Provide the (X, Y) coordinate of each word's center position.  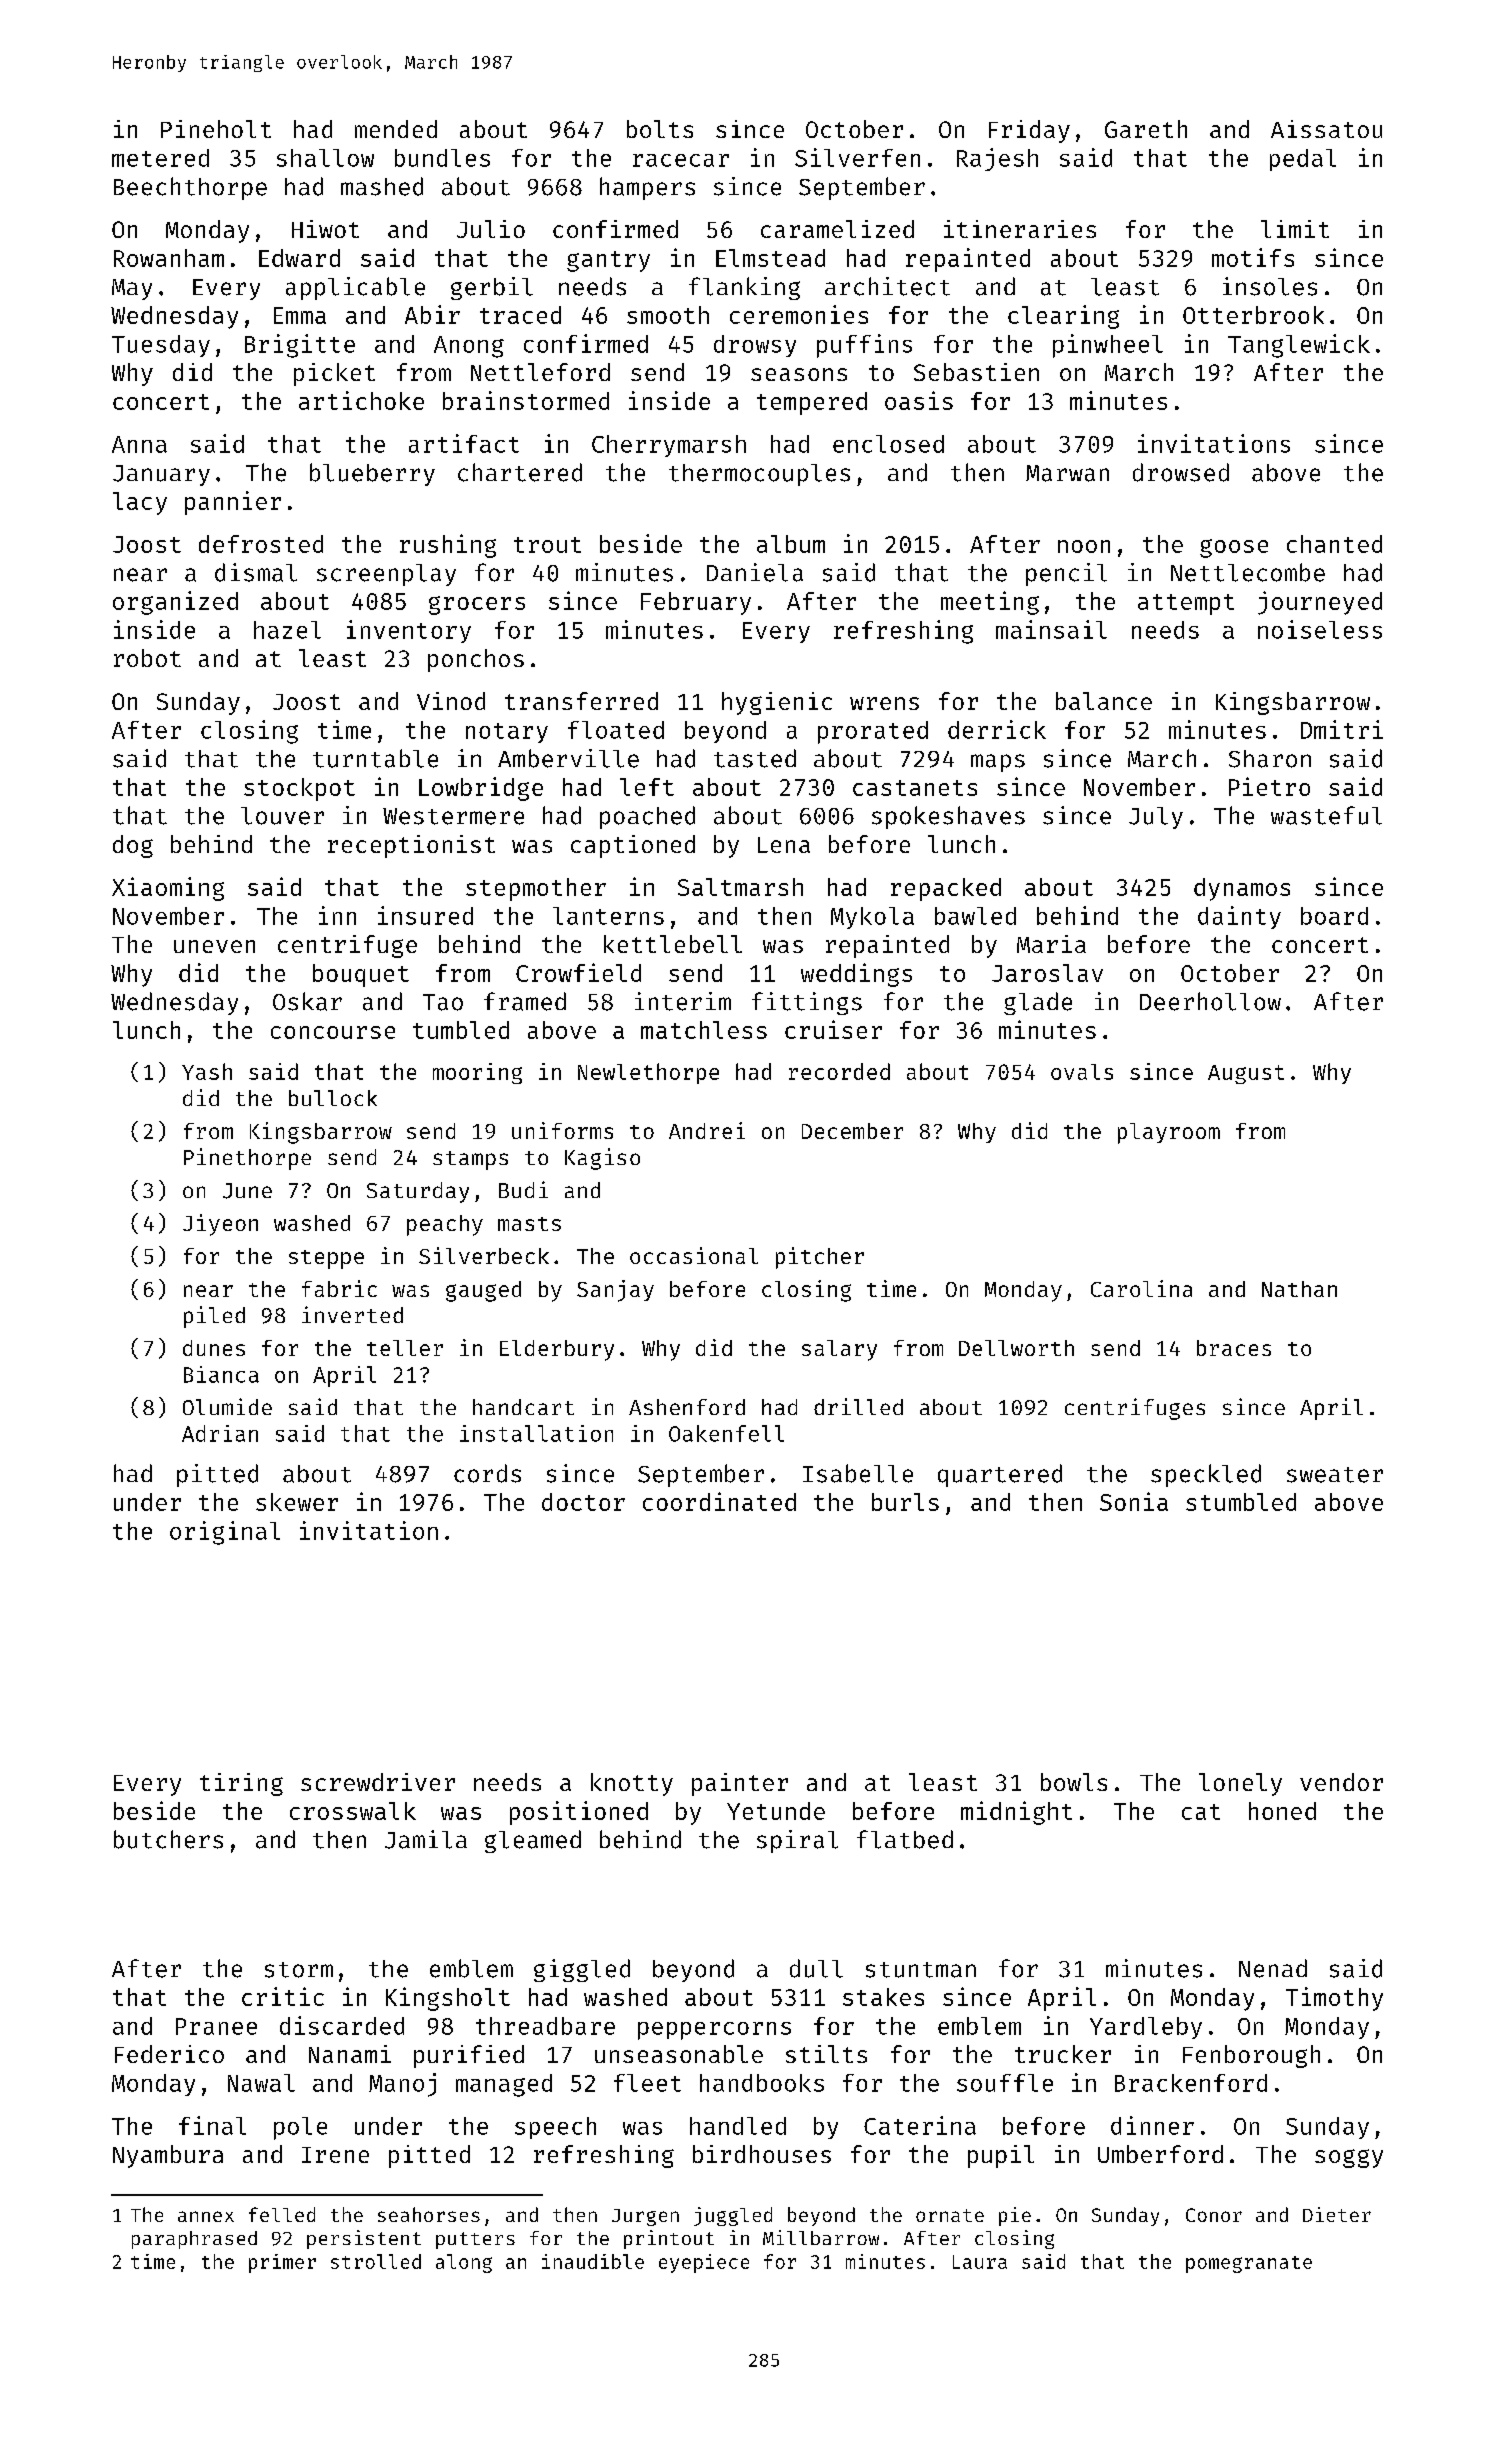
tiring (241, 1784)
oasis (919, 400)
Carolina (1141, 1288)
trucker (1063, 2054)
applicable (355, 288)
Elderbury (557, 1350)
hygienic (777, 703)
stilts (826, 2054)
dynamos (1242, 889)
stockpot (299, 789)
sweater (1335, 1475)
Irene (335, 2155)
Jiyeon (220, 1225)
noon (1084, 546)
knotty (632, 1784)
